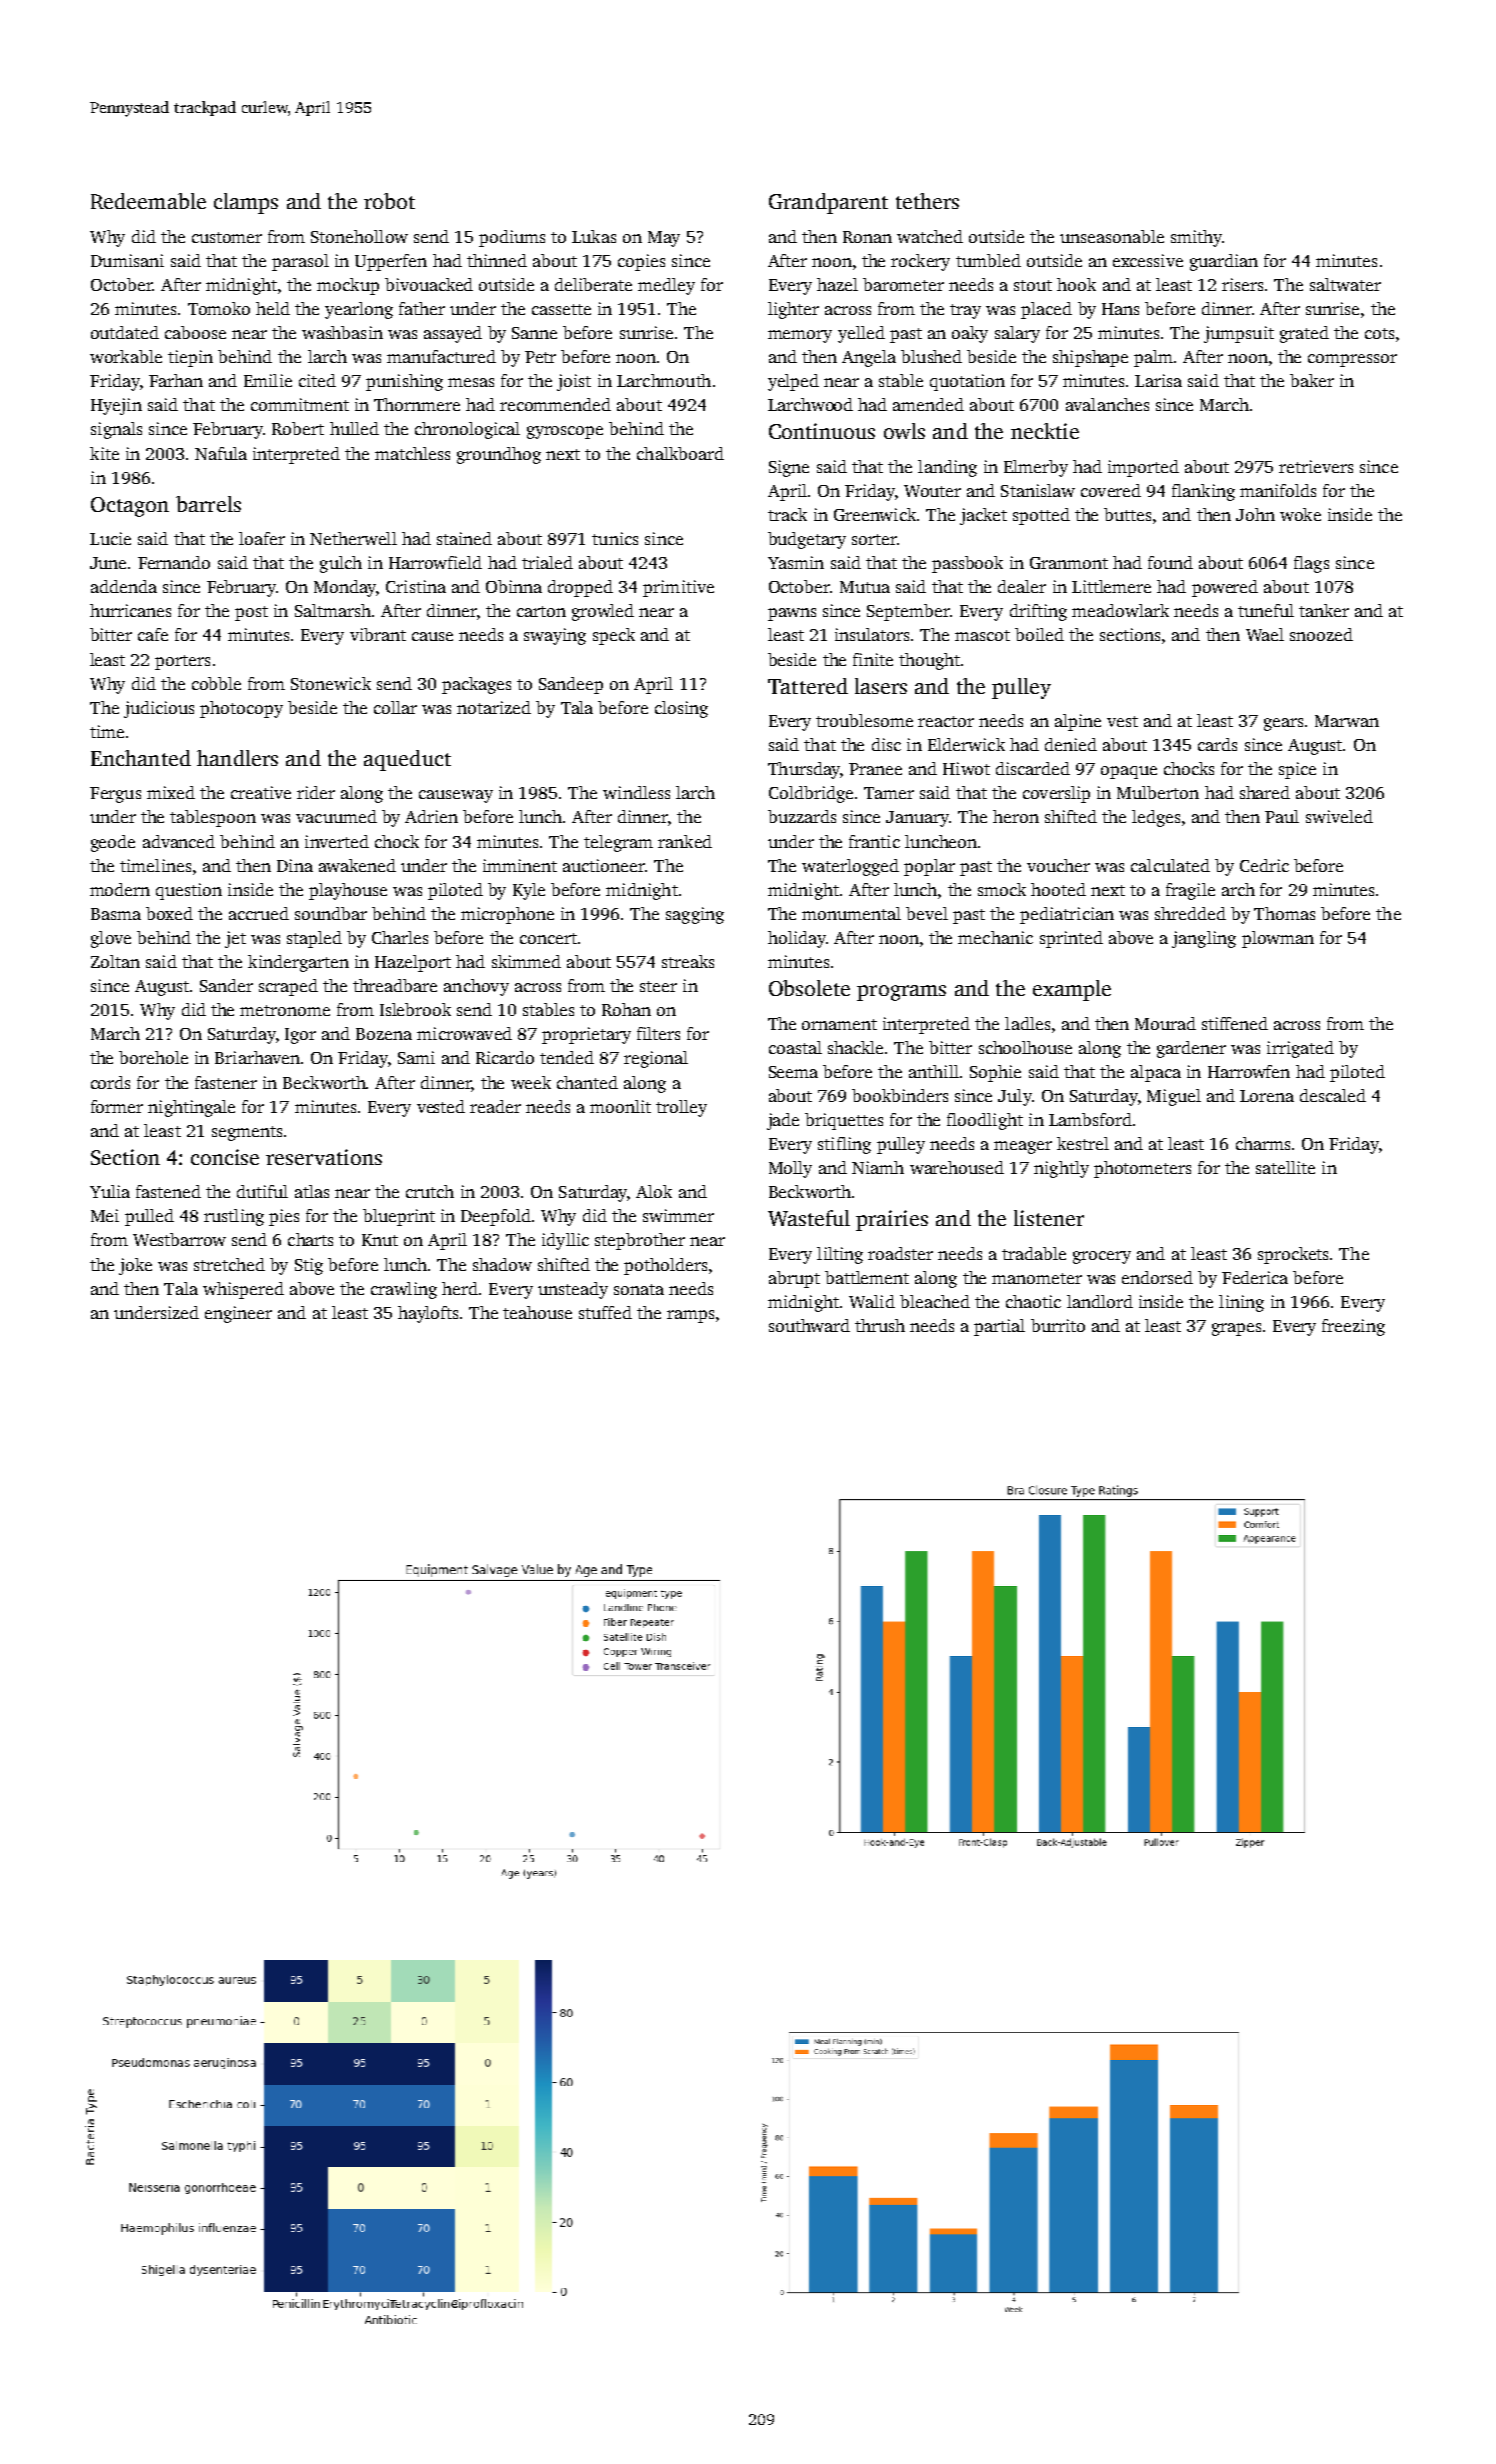 The width and height of the image is (1496, 2464). Describe the element at coordinates (476, 685) in the image. I see `packages` at that location.
